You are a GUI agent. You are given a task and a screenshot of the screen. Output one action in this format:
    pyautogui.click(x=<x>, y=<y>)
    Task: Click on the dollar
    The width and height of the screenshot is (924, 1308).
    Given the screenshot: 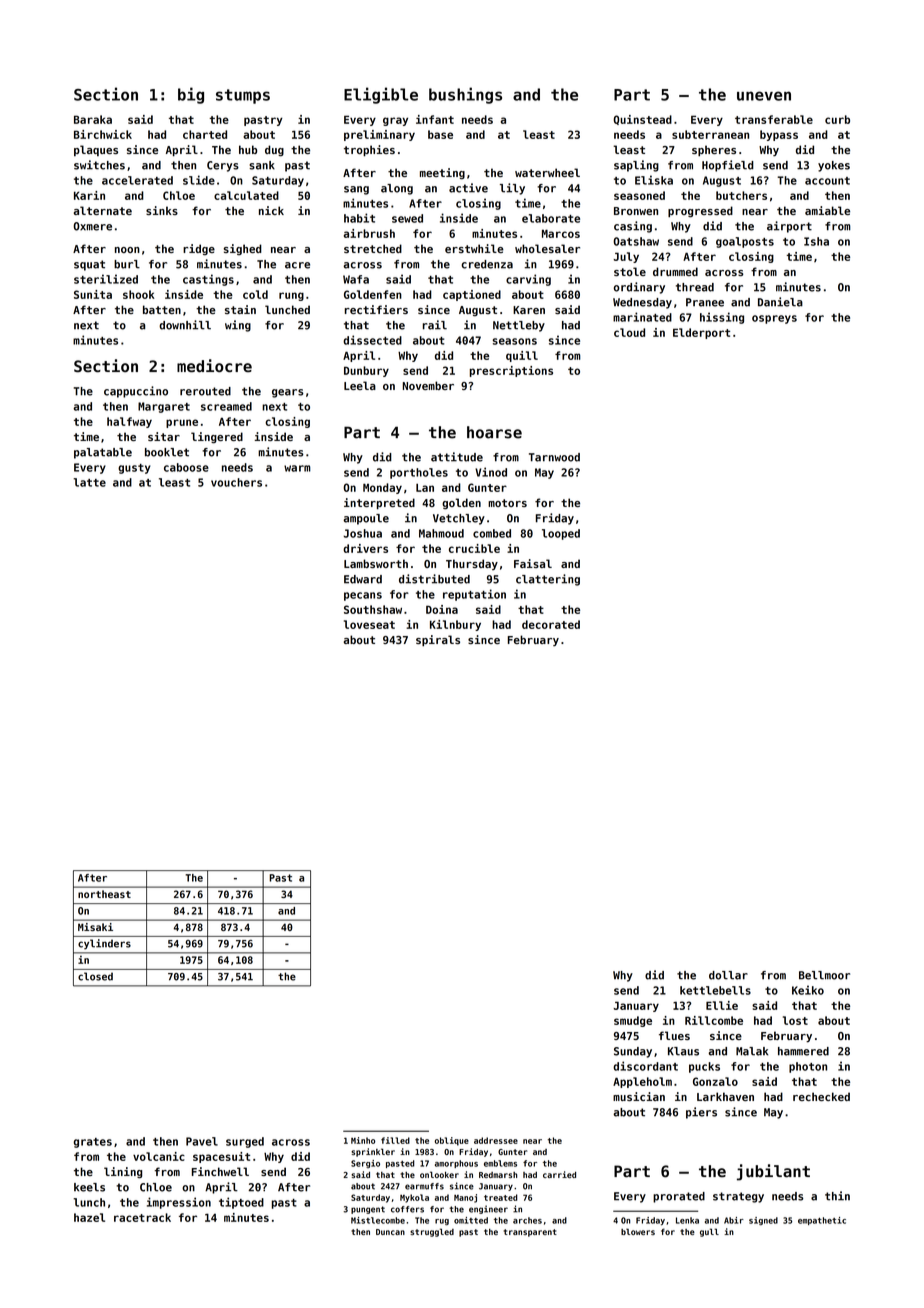 What is the action you would take?
    pyautogui.click(x=728, y=975)
